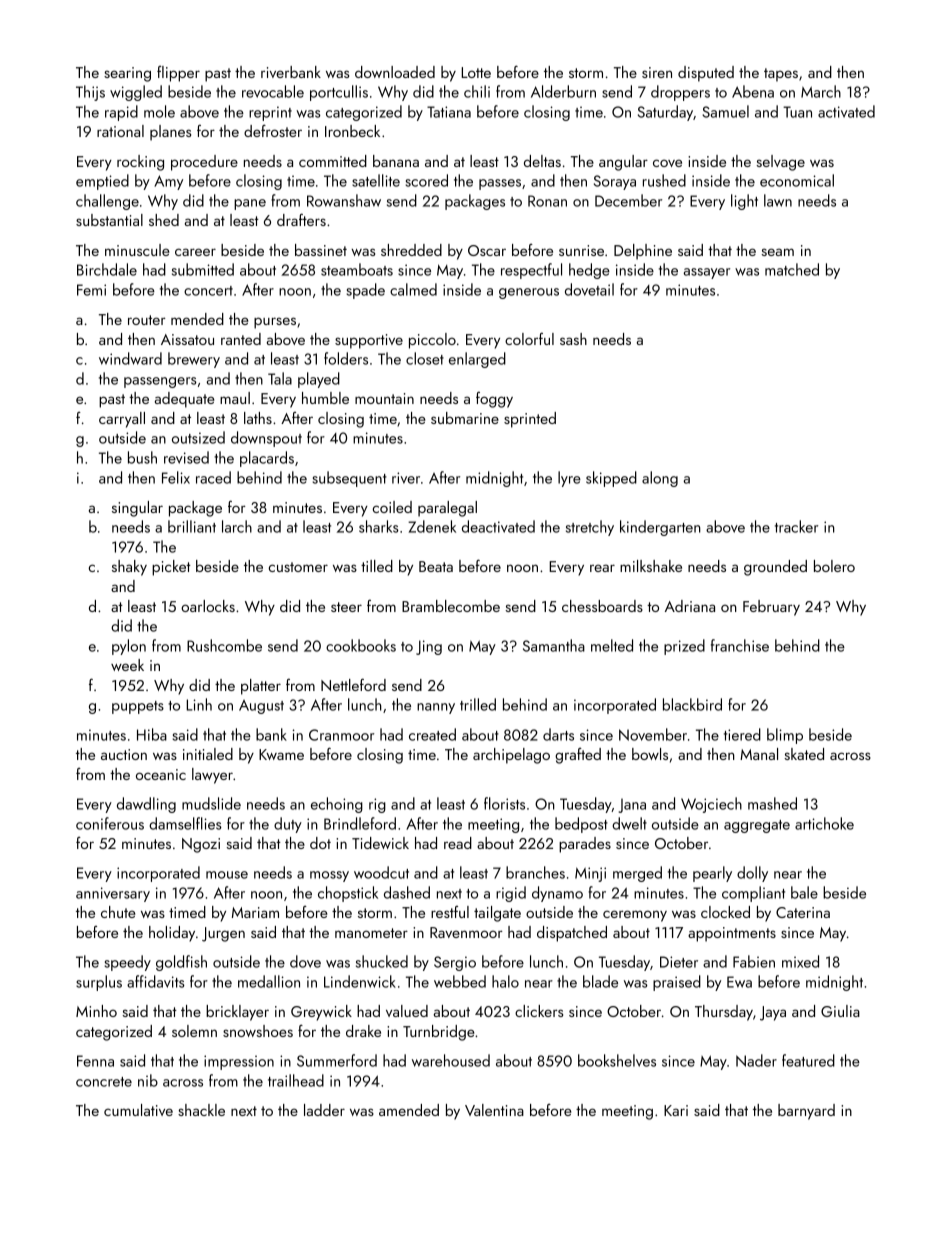  What do you see at coordinates (118, 912) in the screenshot?
I see `chute` at bounding box center [118, 912].
